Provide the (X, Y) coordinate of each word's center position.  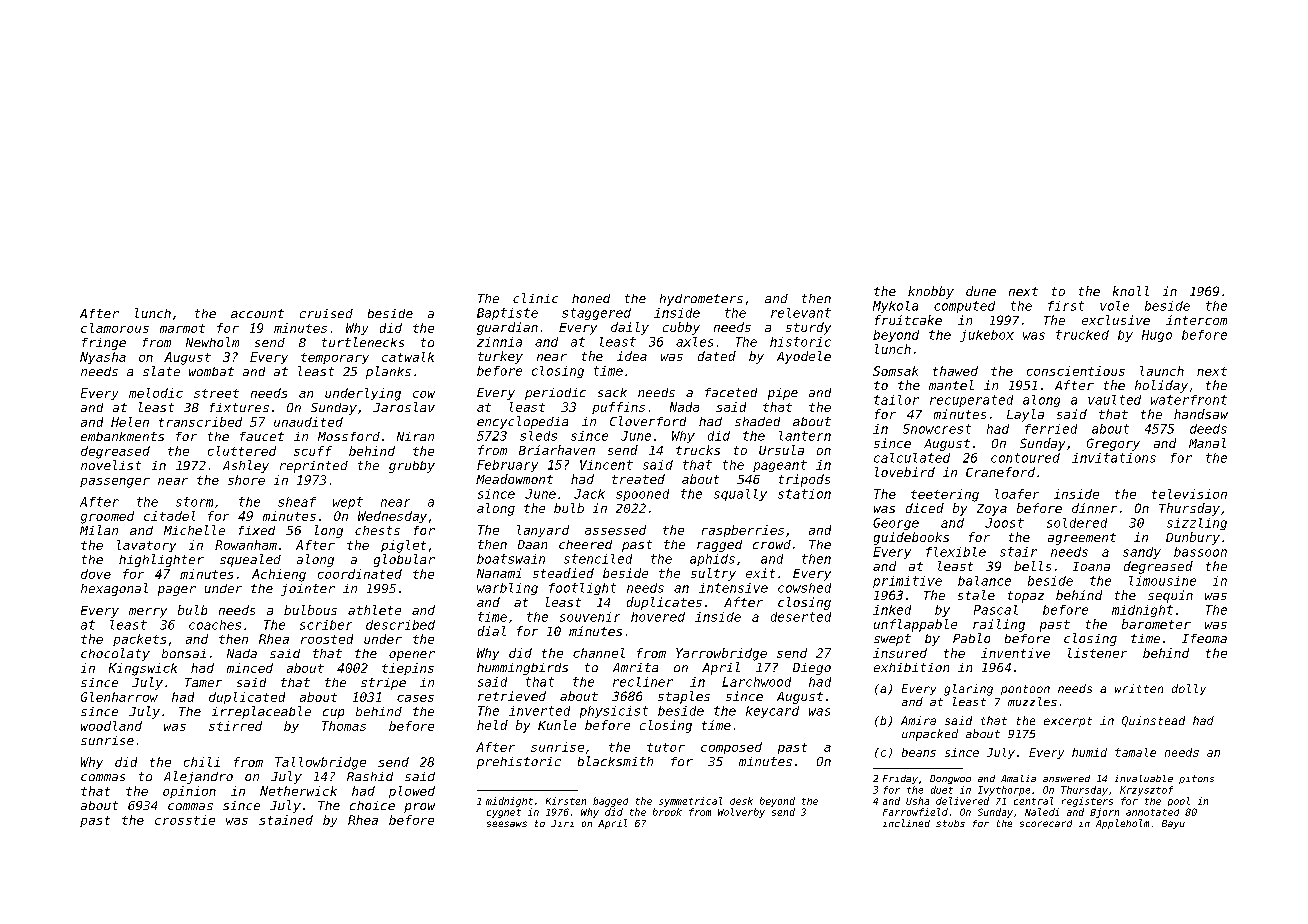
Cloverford (648, 421)
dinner (1094, 508)
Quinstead (1153, 721)
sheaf (297, 502)
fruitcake (908, 320)
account (257, 313)
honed (591, 298)
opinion (189, 792)
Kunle (557, 725)
